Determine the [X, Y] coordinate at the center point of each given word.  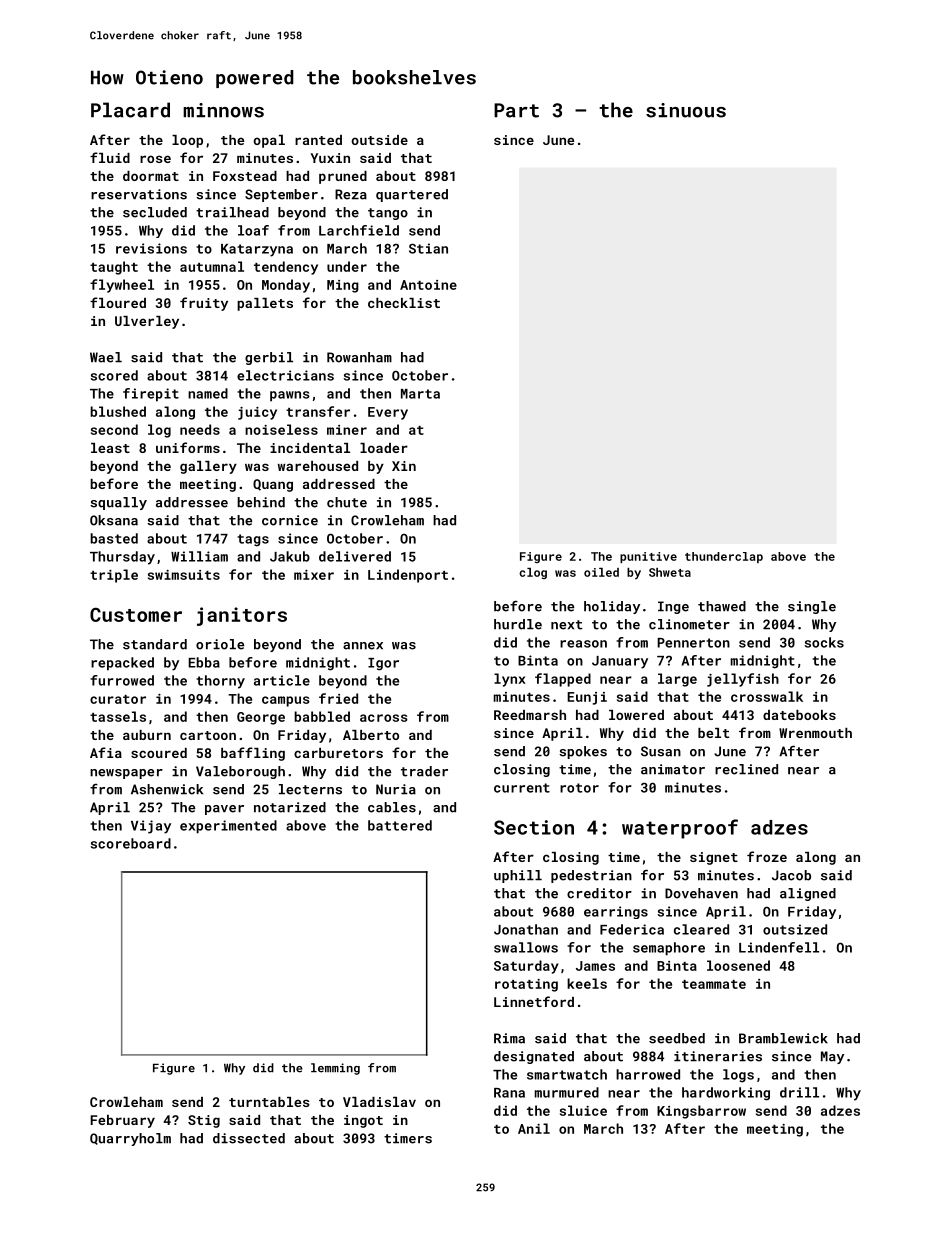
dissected [249, 1138]
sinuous [686, 110]
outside [379, 140]
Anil [534, 1128]
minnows [223, 110]
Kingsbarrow [701, 1112]
